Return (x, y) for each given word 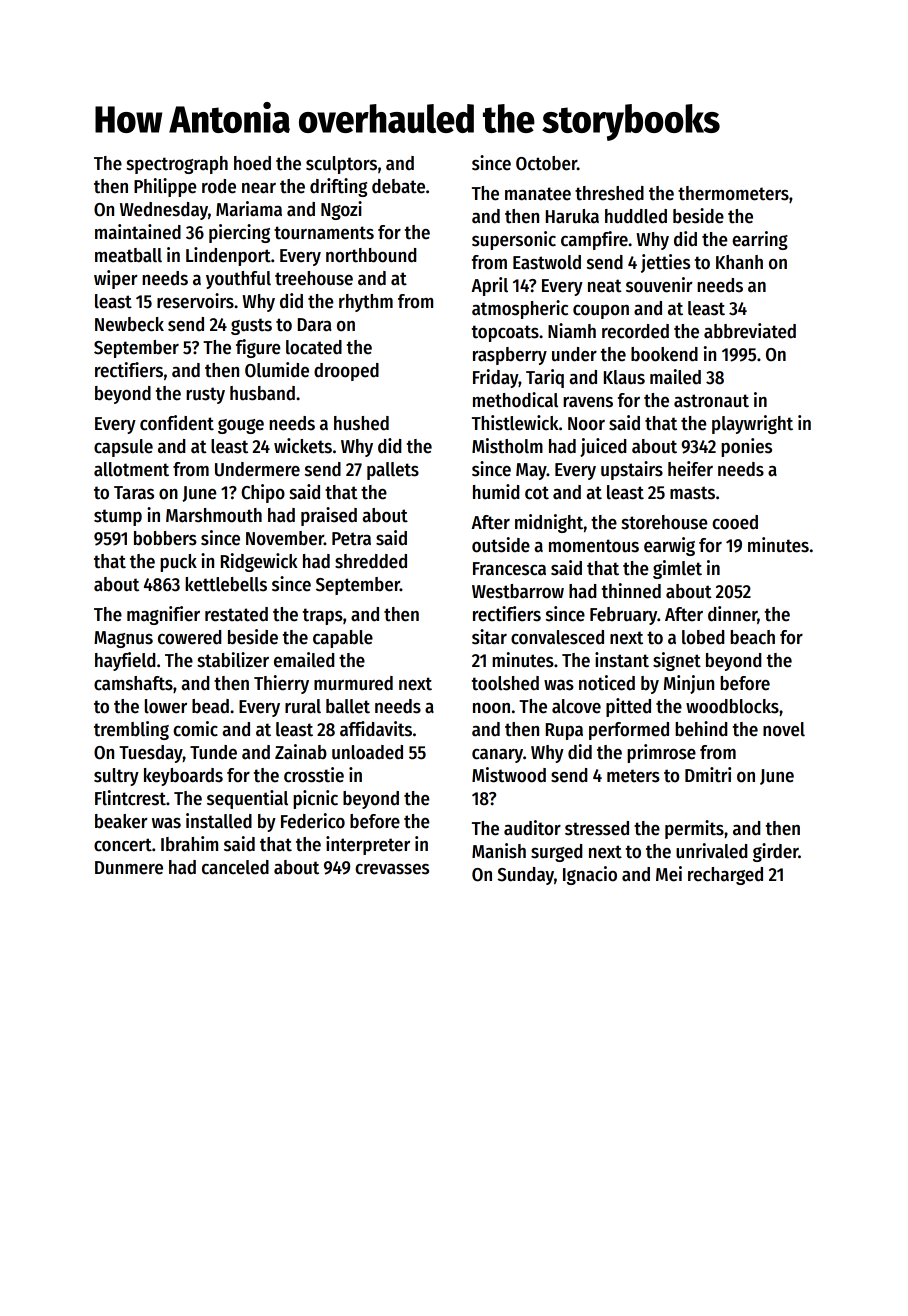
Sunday (526, 876)
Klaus (624, 377)
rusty (205, 395)
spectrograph (177, 165)
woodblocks (732, 706)
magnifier (163, 615)
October (546, 163)
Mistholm (507, 446)
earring (760, 240)
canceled (235, 867)
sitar (489, 637)
